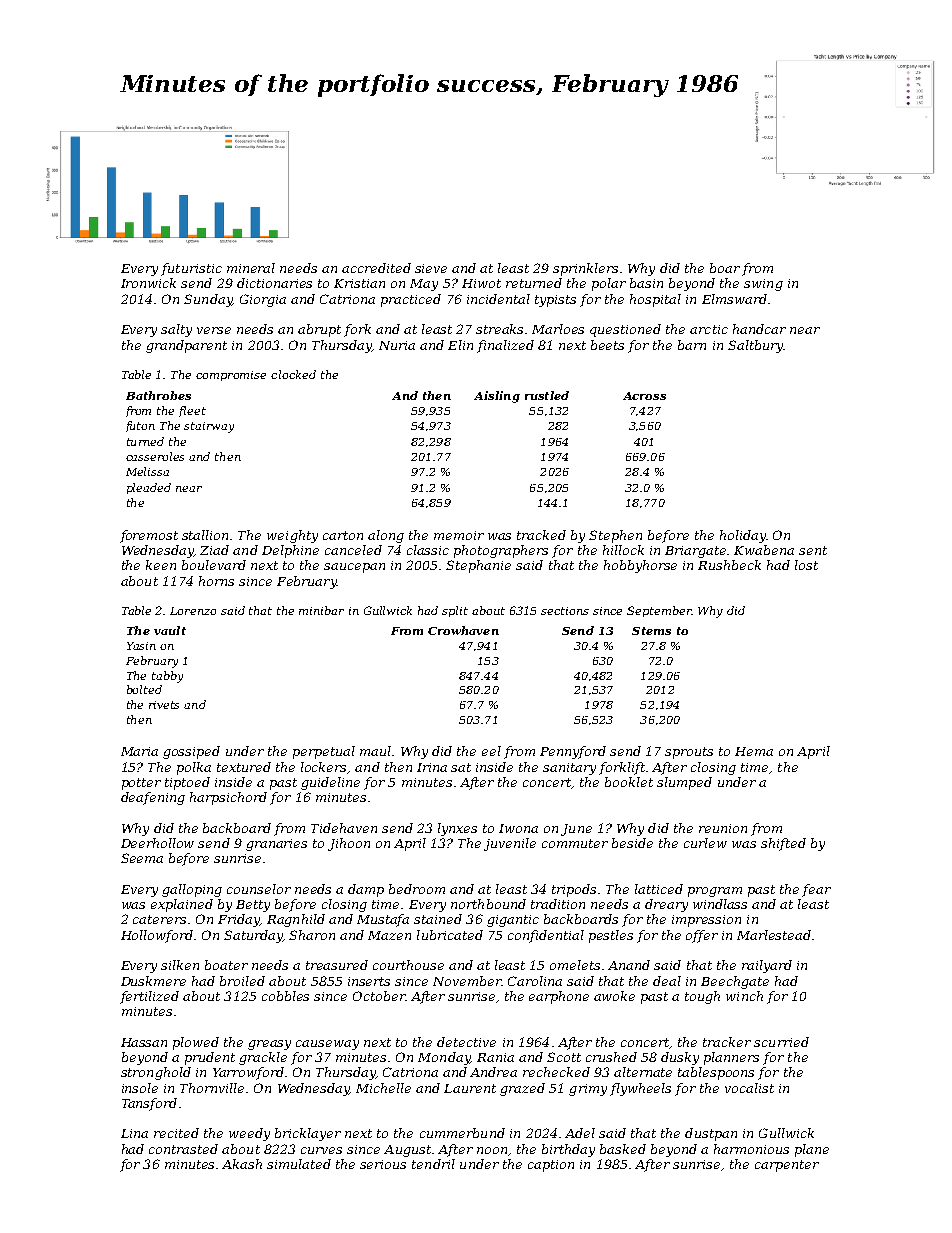 The image size is (952, 1233). Describe the element at coordinates (743, 536) in the page. I see `holiday` at that location.
